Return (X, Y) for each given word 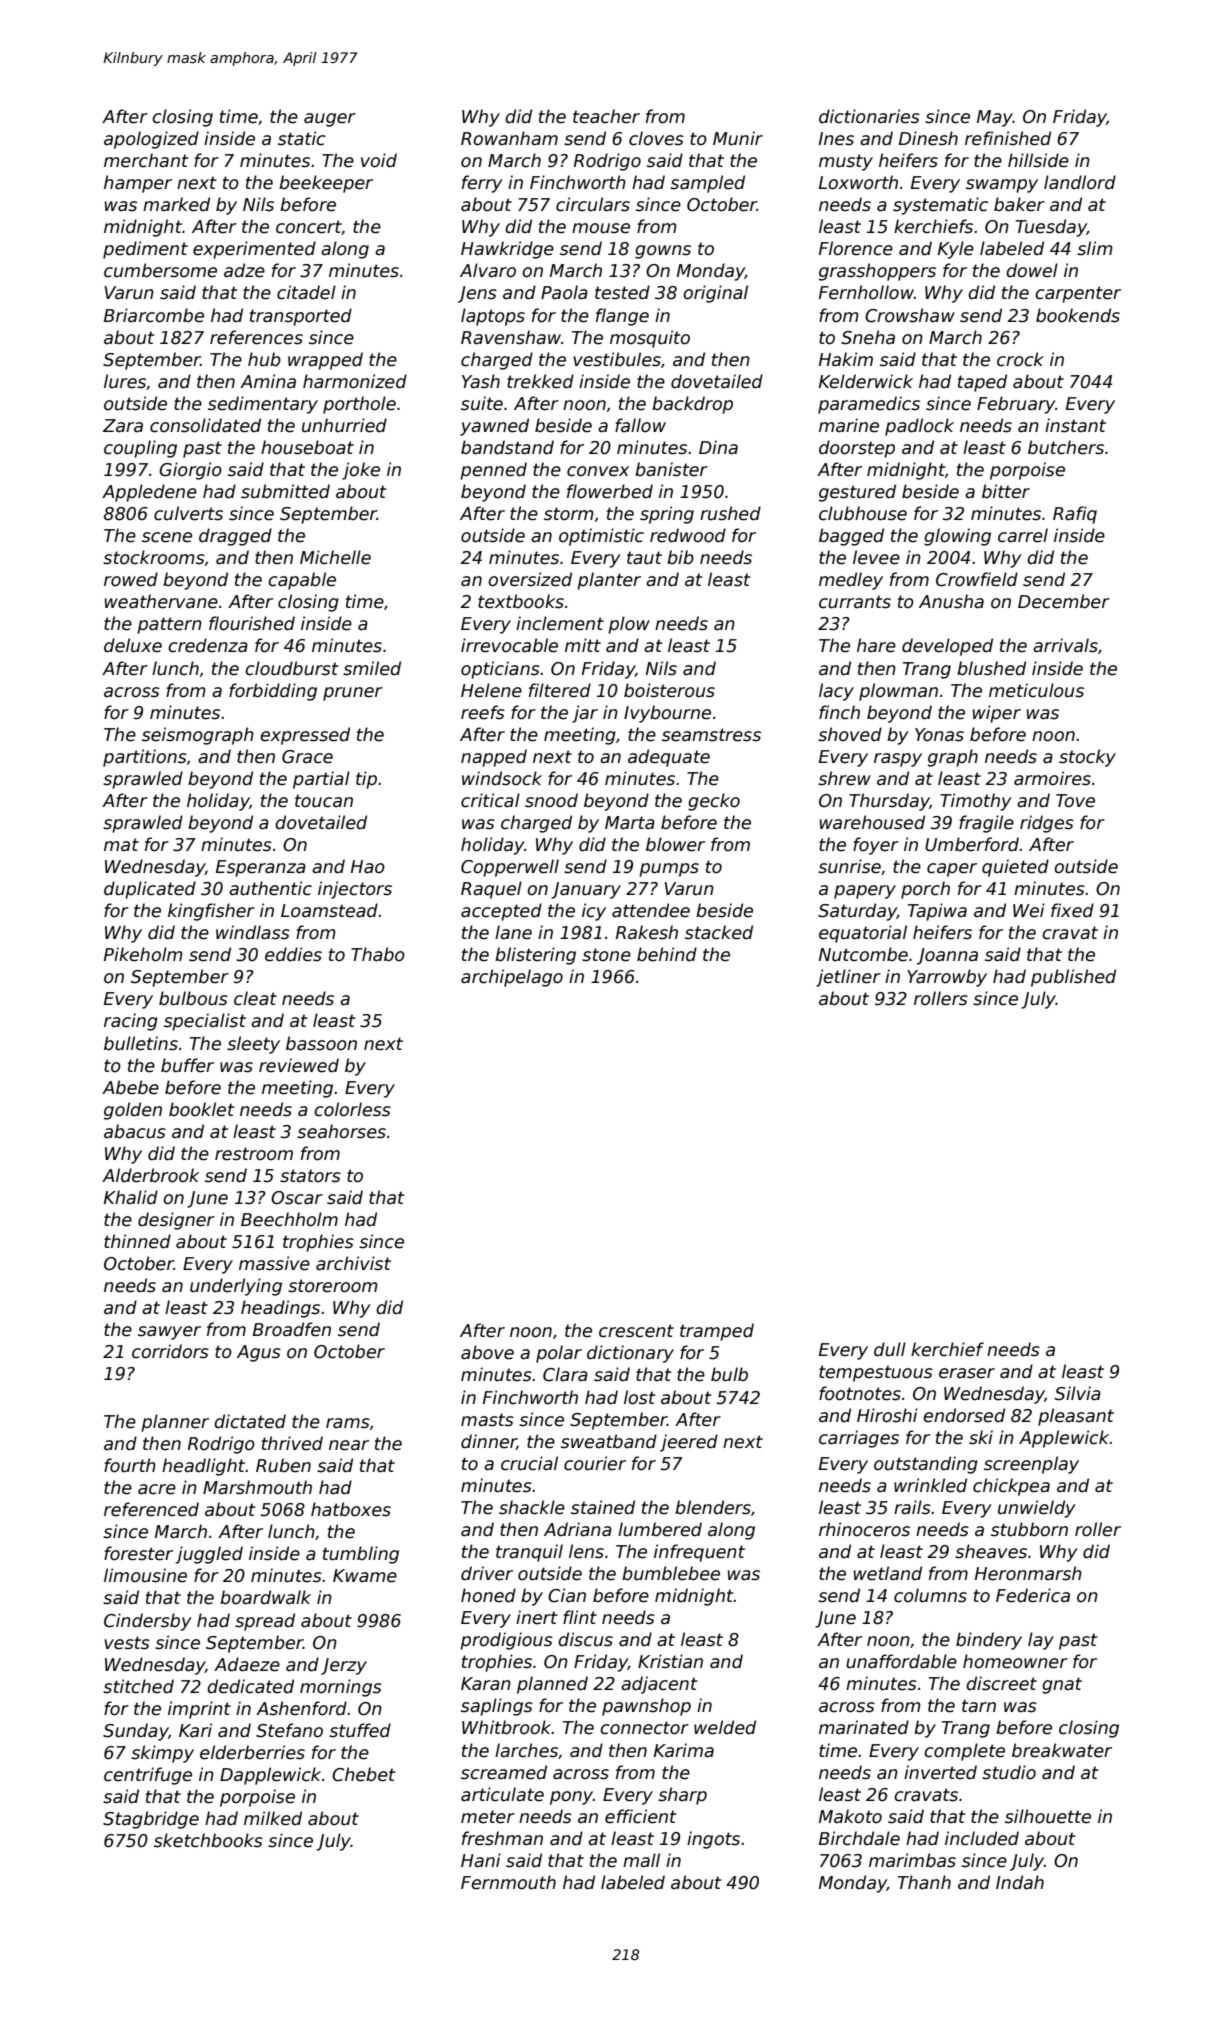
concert (309, 227)
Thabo (378, 954)
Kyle (956, 250)
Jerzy (344, 1666)
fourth (130, 1465)
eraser (967, 1373)
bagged (851, 537)
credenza (208, 645)
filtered (560, 690)
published (1073, 978)
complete (964, 1752)
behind (667, 954)
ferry (482, 184)
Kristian (670, 1661)
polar (559, 1354)
